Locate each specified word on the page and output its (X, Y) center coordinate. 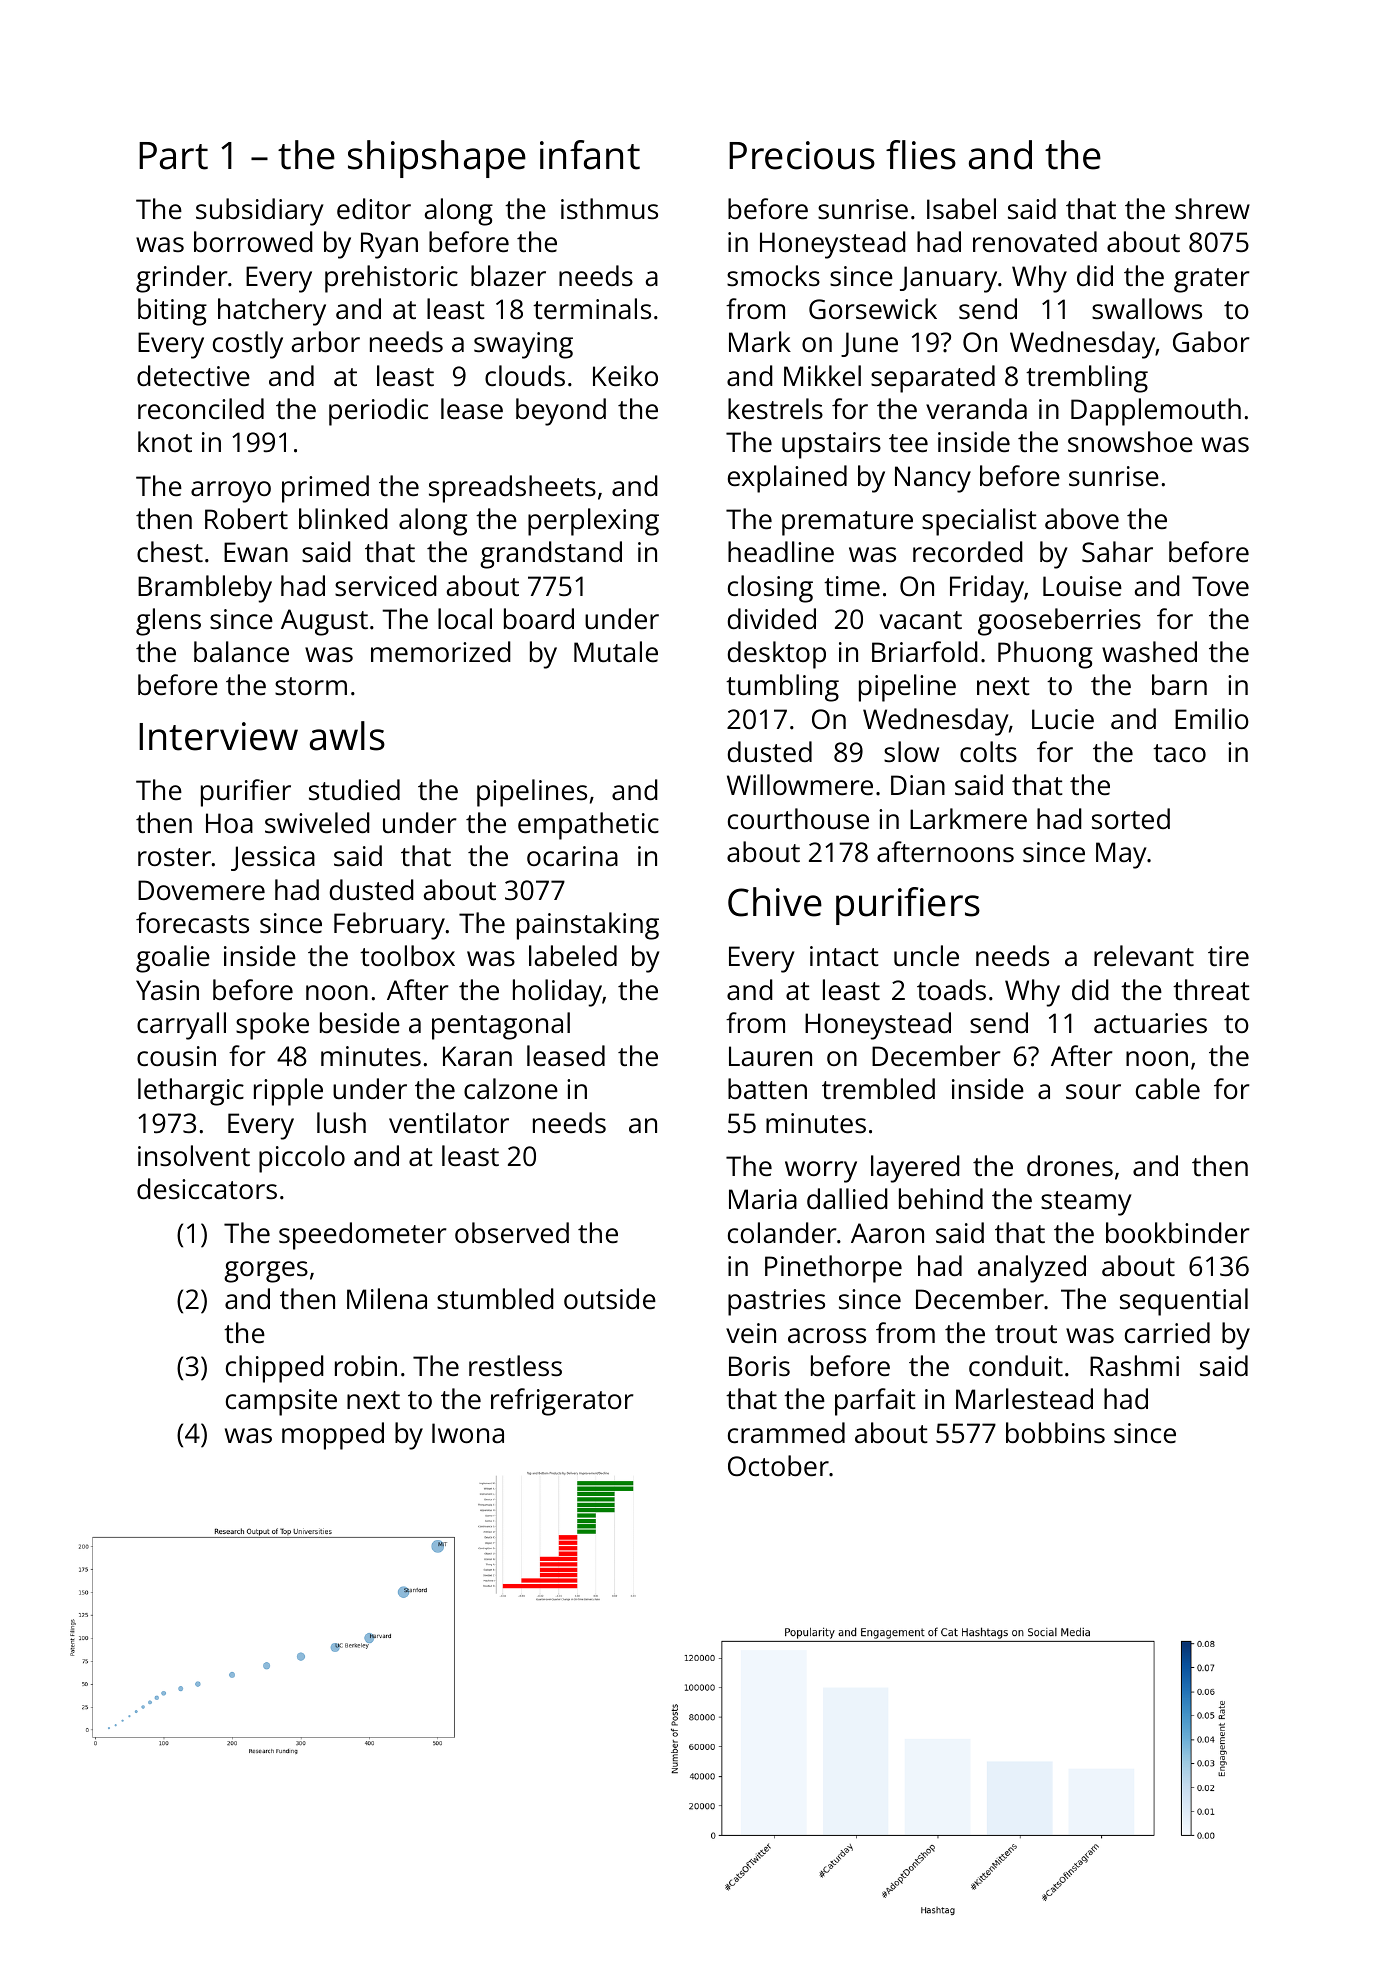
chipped (275, 1369)
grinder (182, 279)
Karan (477, 1056)
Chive (775, 902)
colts (988, 752)
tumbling (782, 688)
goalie (173, 959)
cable (1168, 1089)
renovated (1035, 242)
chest (170, 552)
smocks (773, 276)
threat (1211, 990)
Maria (763, 1199)
